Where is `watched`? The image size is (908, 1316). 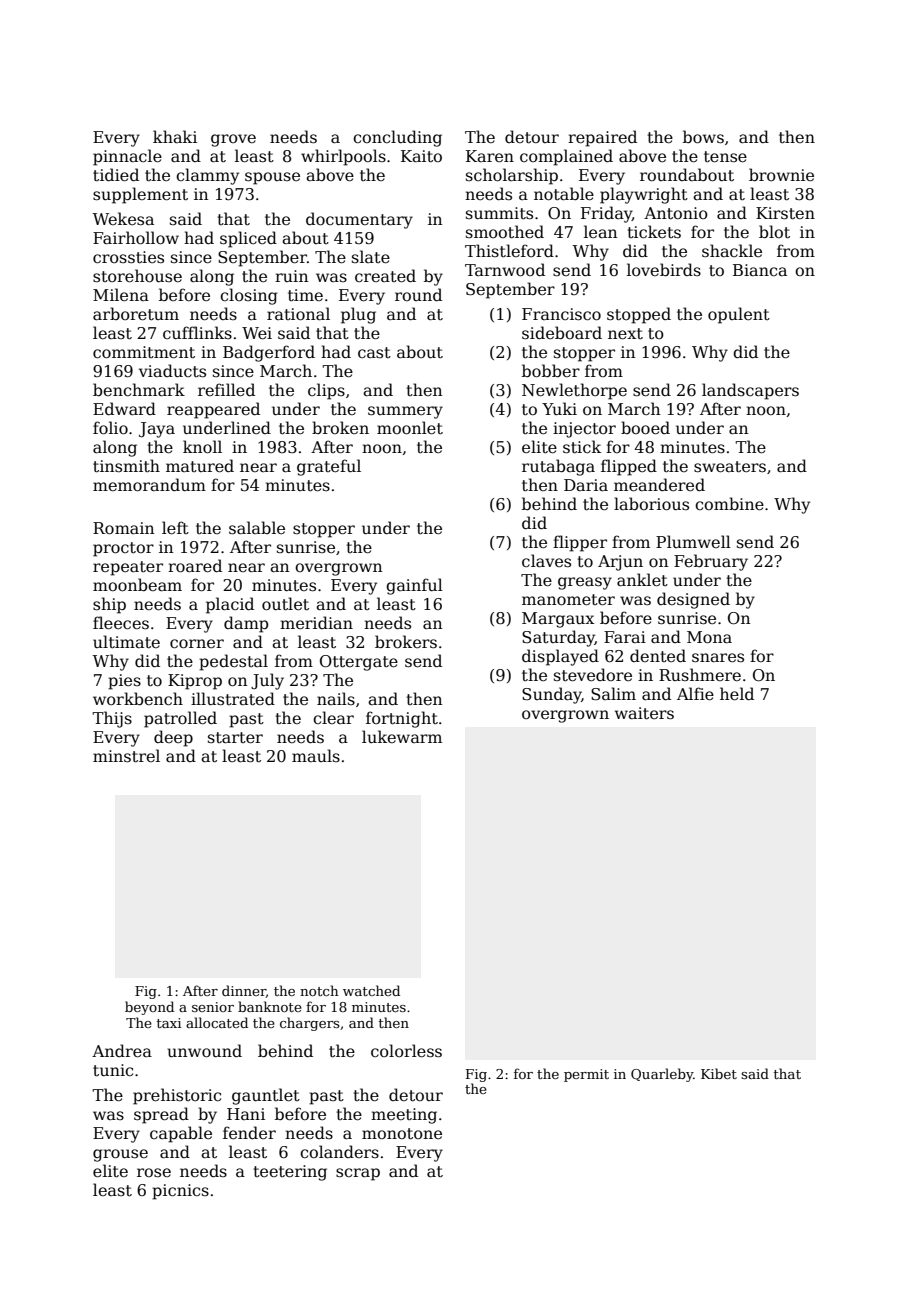 watched is located at coordinates (371, 990).
